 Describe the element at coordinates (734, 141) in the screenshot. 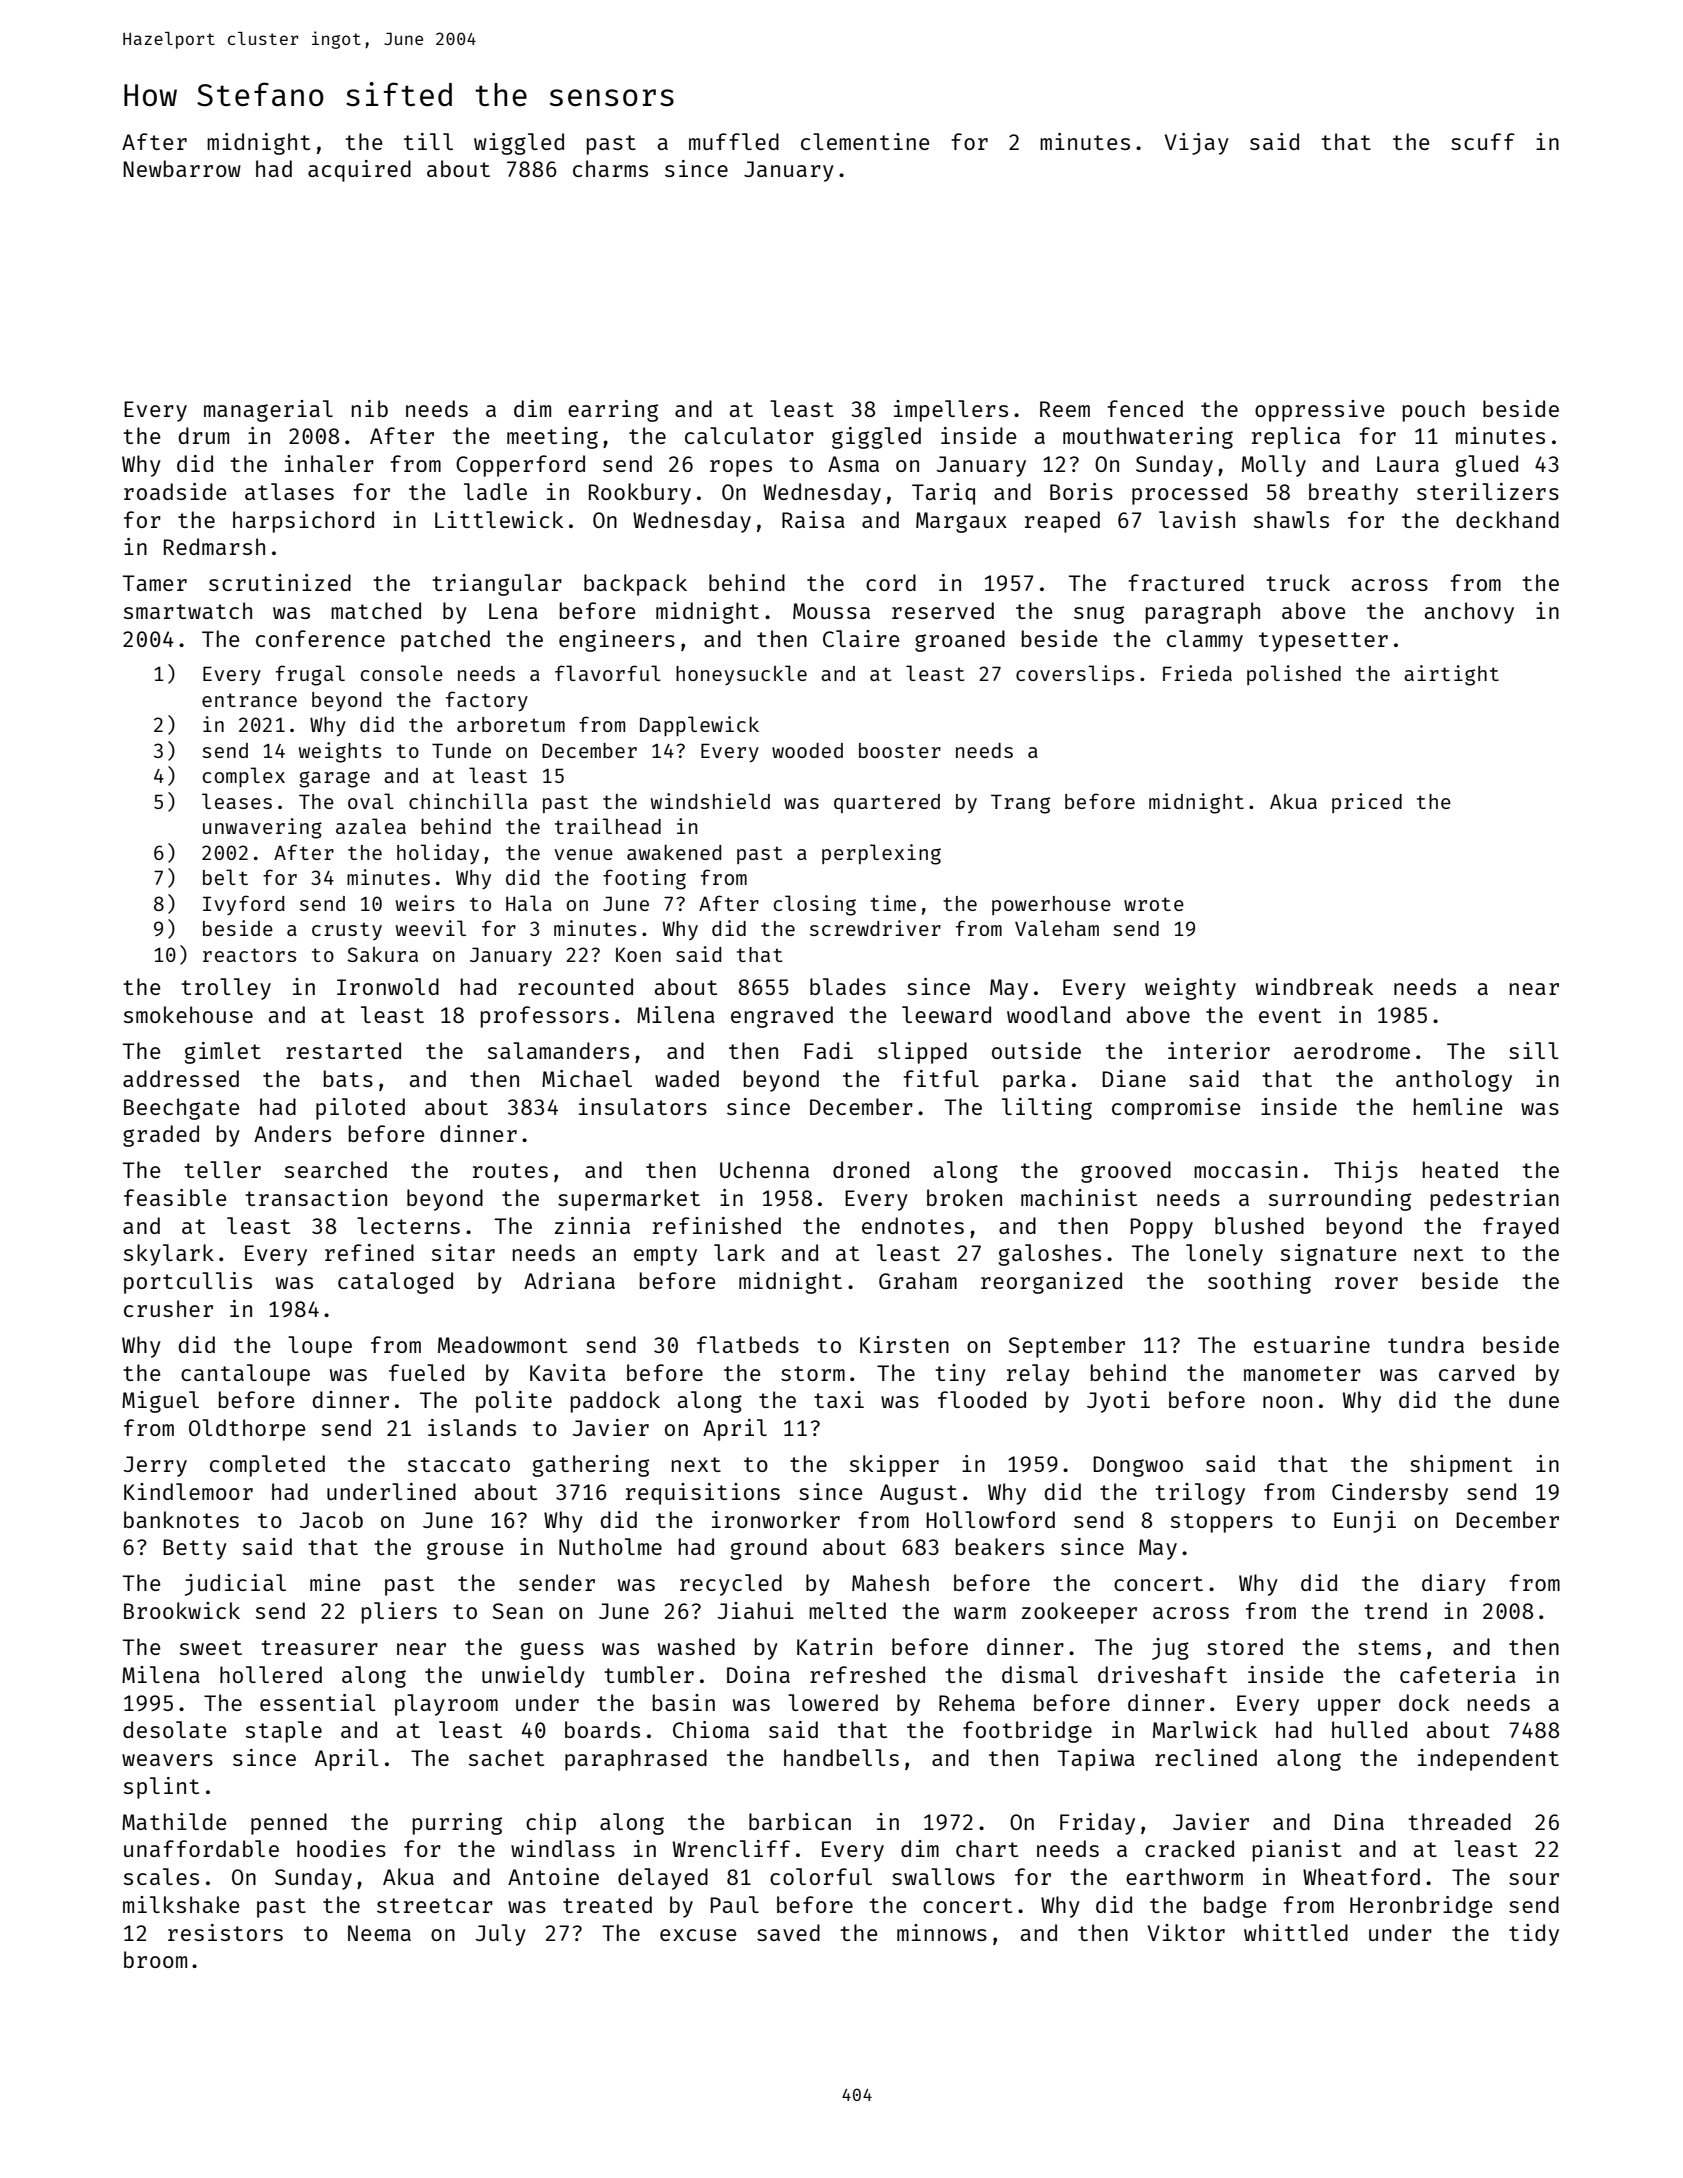

I see `muffled` at that location.
